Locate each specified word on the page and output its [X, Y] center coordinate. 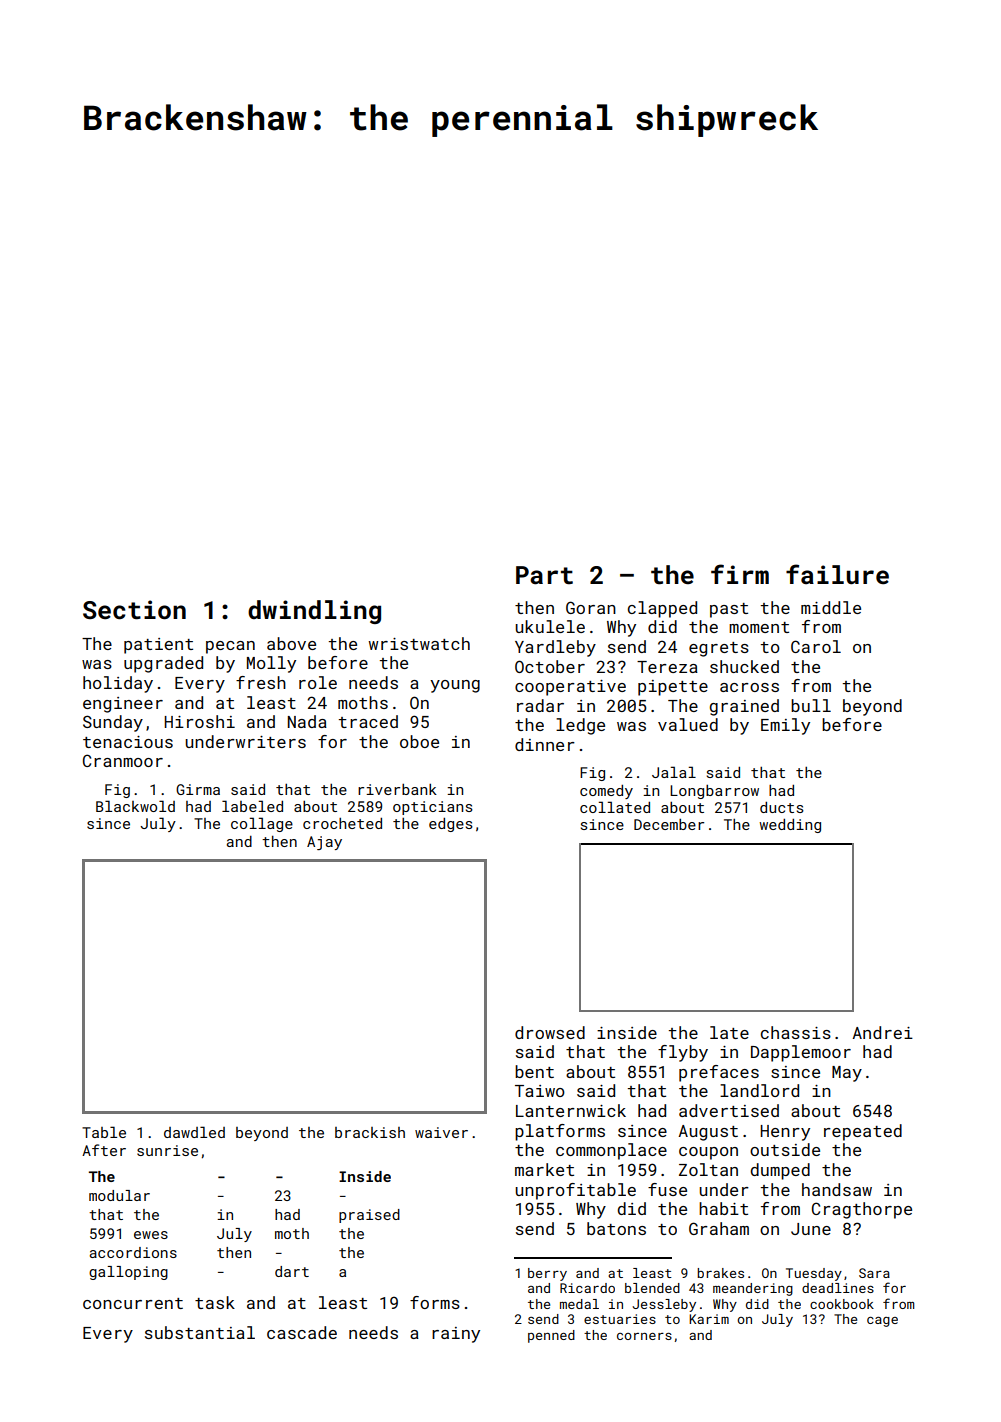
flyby [683, 1053]
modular [119, 1195]
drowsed [550, 1032]
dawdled [194, 1132]
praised [369, 1216]
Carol [816, 646]
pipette [673, 688]
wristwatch [419, 643]
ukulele [550, 626]
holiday [118, 684]
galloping [128, 1273]
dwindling [314, 612]
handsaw [837, 1189]
